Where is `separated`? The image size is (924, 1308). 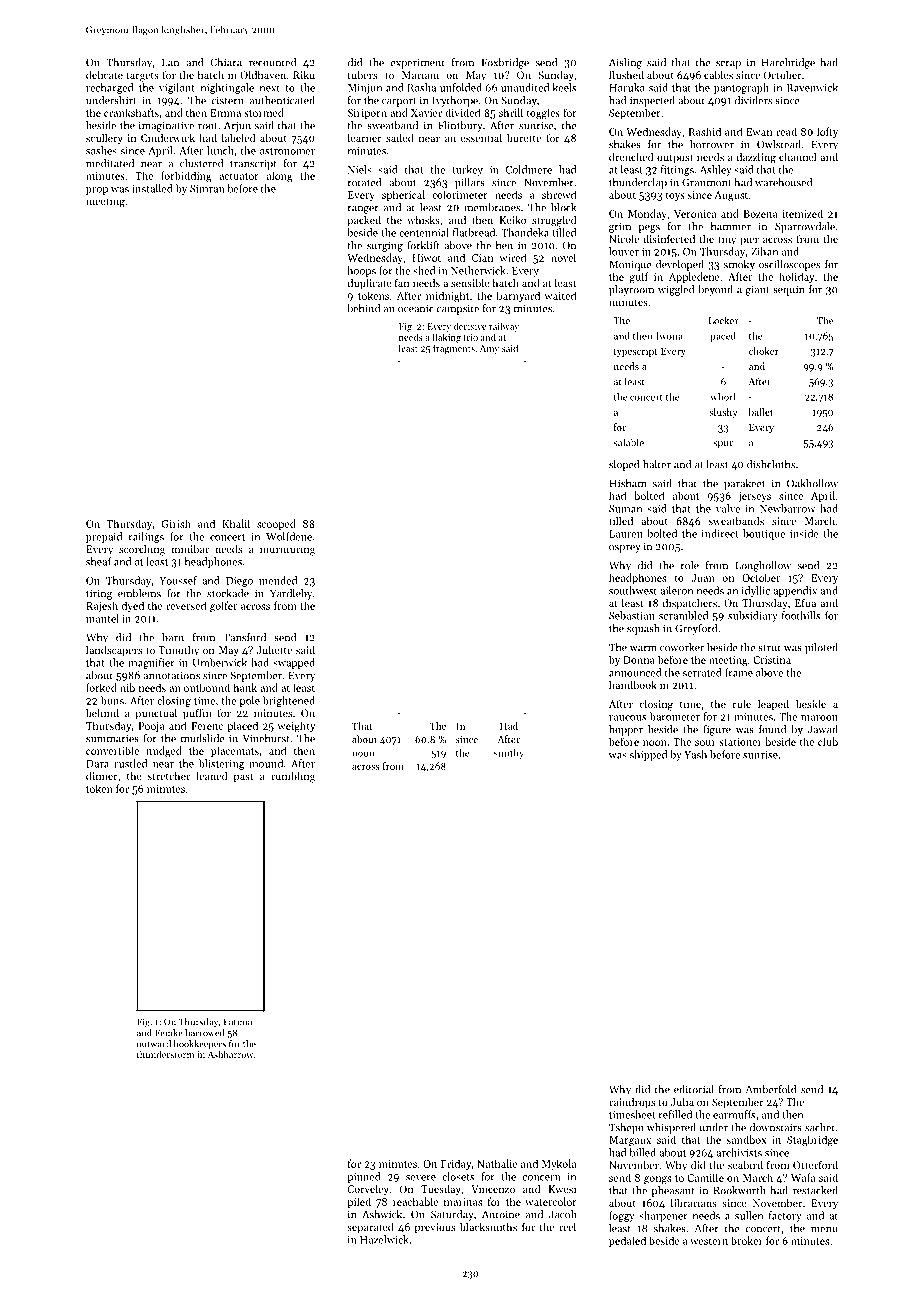 separated is located at coordinates (370, 1228).
